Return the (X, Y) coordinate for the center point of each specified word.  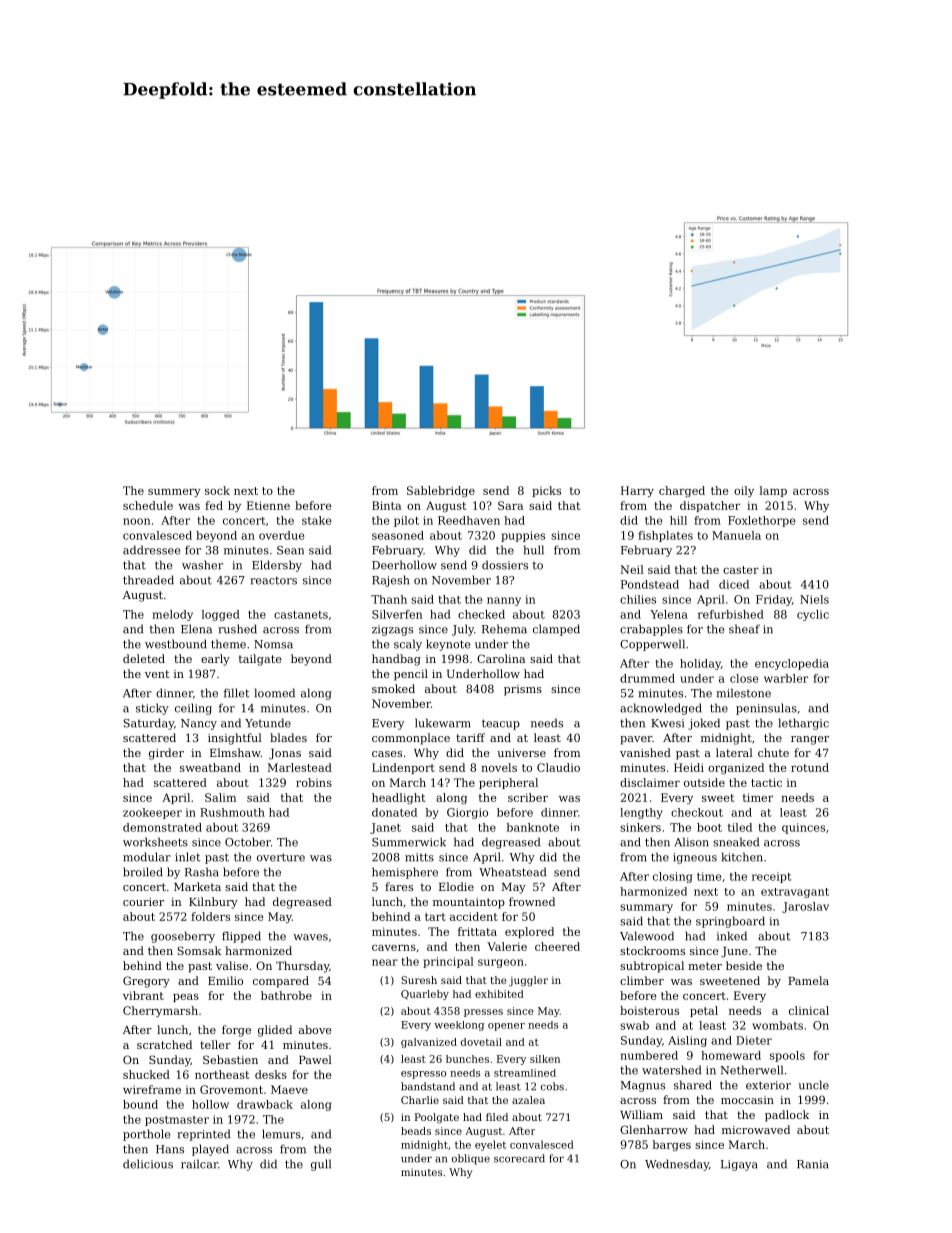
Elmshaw (235, 752)
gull (321, 1165)
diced (734, 584)
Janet (385, 828)
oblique (471, 1159)
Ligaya (739, 1165)
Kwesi (667, 723)
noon (136, 521)
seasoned (398, 535)
